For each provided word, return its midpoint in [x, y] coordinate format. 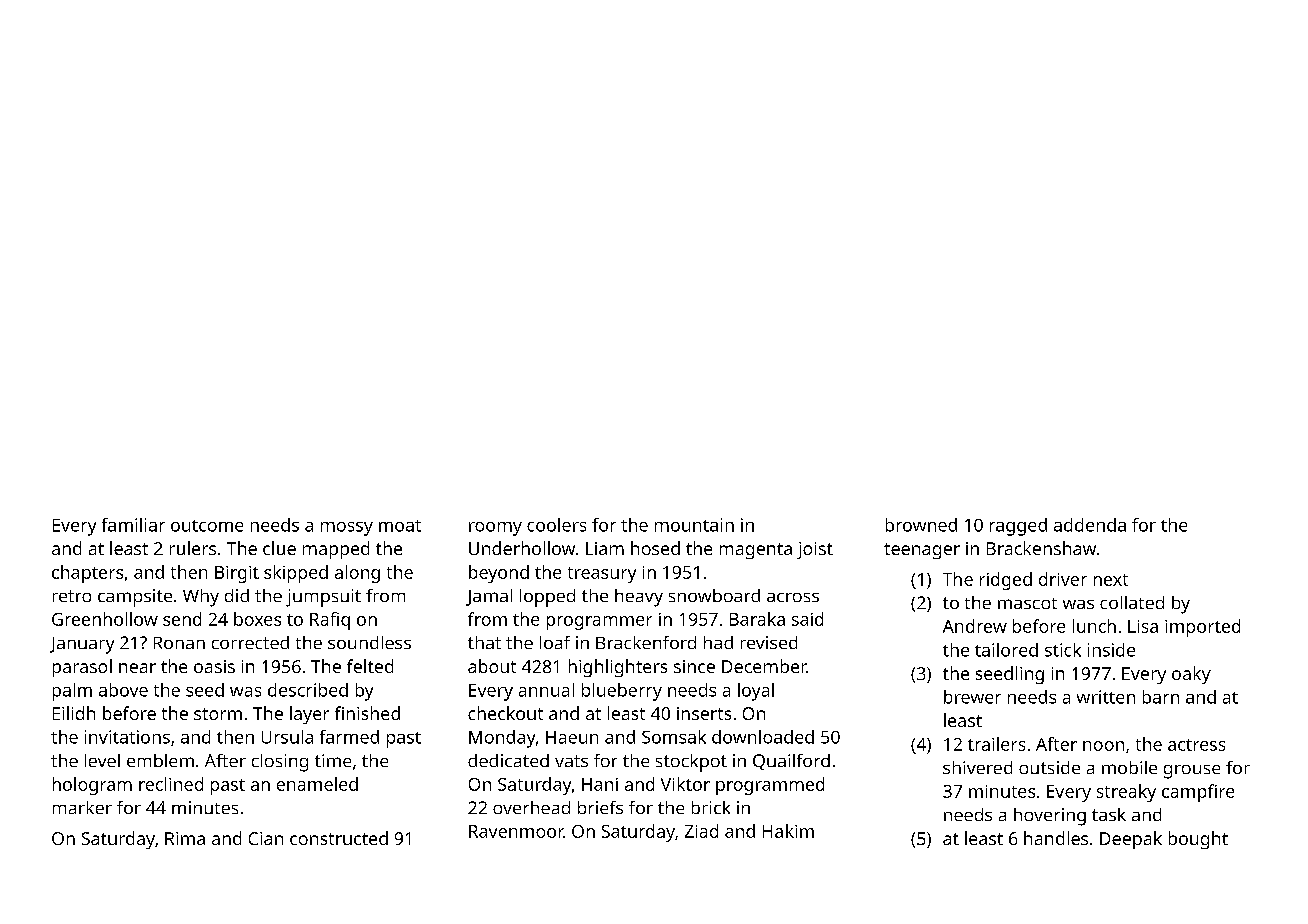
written [1106, 697]
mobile [1129, 767]
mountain [694, 525]
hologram [92, 786]
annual [546, 690]
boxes [257, 619]
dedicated [508, 760]
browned [921, 525]
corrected [250, 642]
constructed [339, 838]
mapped [336, 550]
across [793, 597]
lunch [1094, 626]
